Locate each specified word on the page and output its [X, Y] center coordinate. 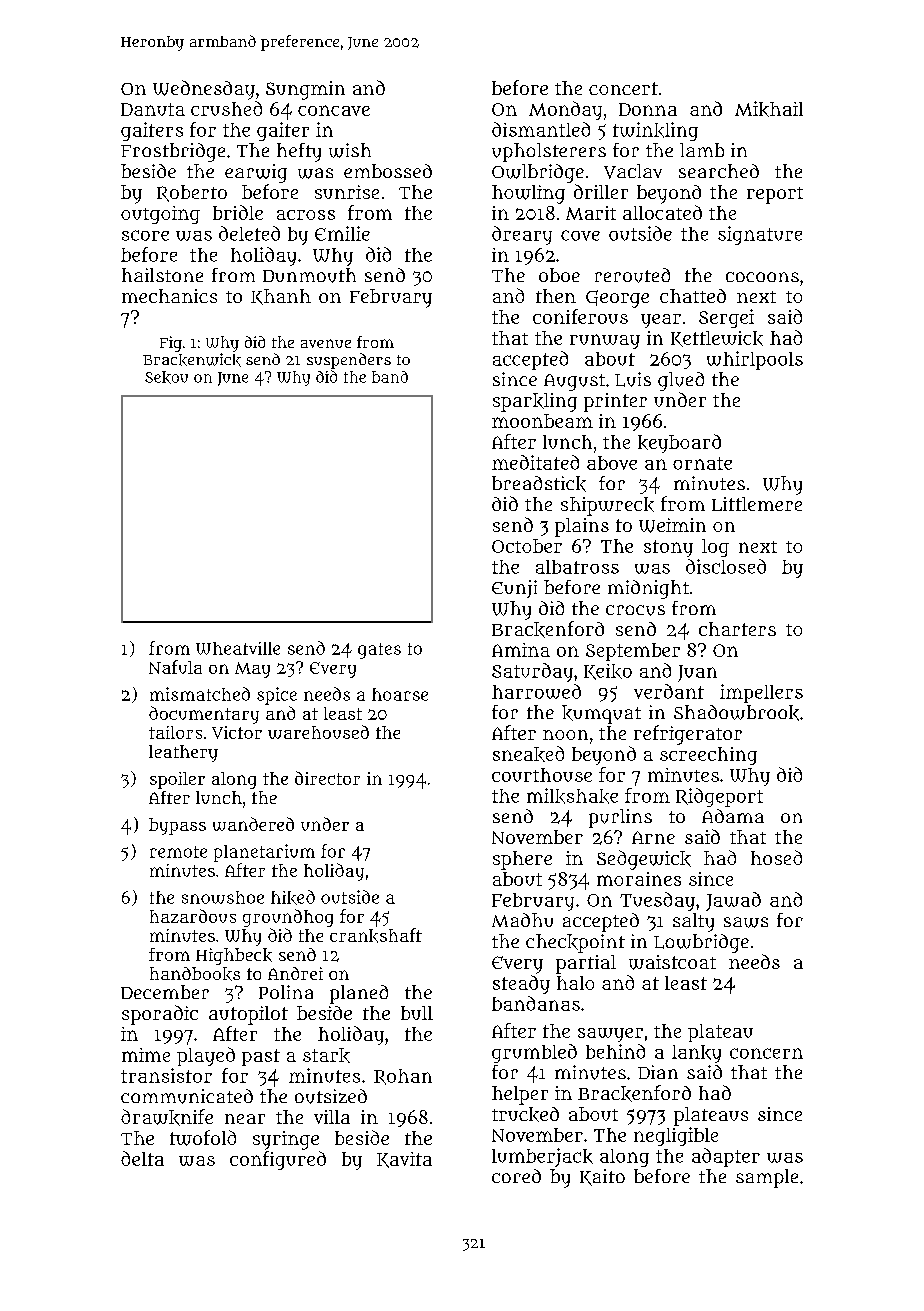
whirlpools [755, 360]
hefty [299, 152]
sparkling [535, 402]
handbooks [195, 974]
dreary [522, 235]
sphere [522, 860]
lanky [696, 1054]
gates [379, 651]
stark [326, 1055]
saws [746, 922]
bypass [177, 826]
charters [737, 629]
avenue [326, 343]
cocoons [762, 277]
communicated [187, 1096]
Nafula [175, 667]
